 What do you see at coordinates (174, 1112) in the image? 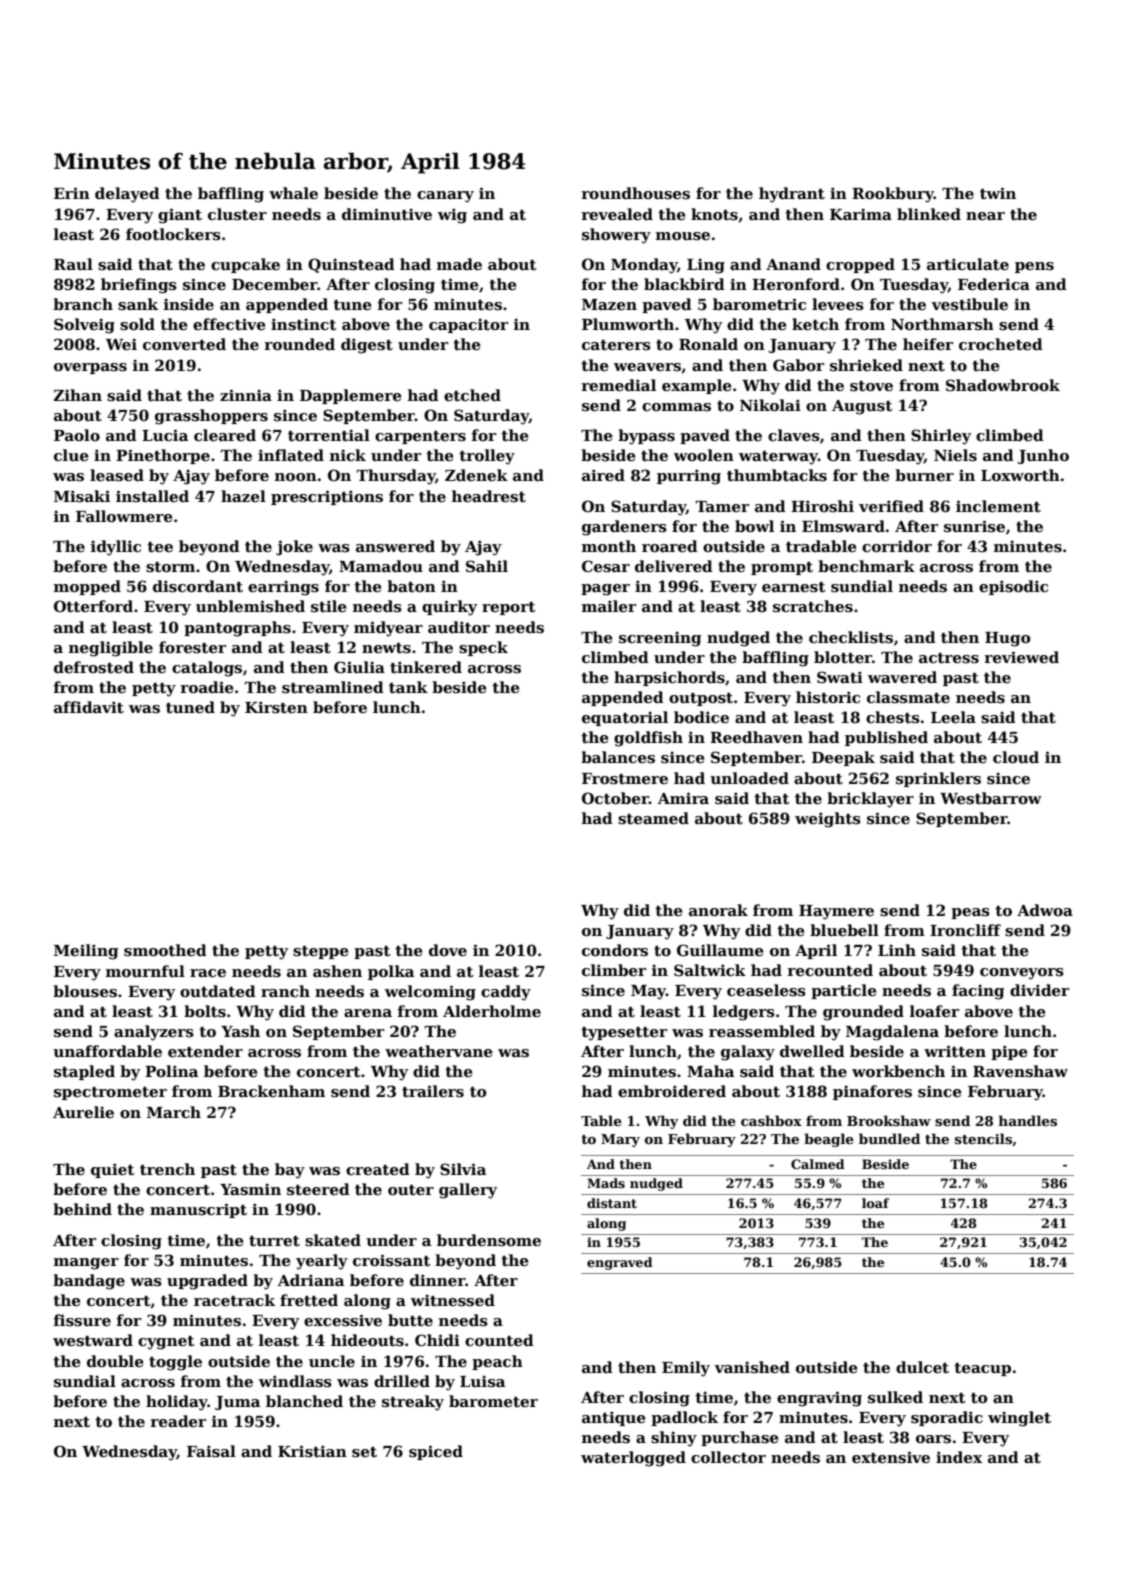
I see `March` at bounding box center [174, 1112].
